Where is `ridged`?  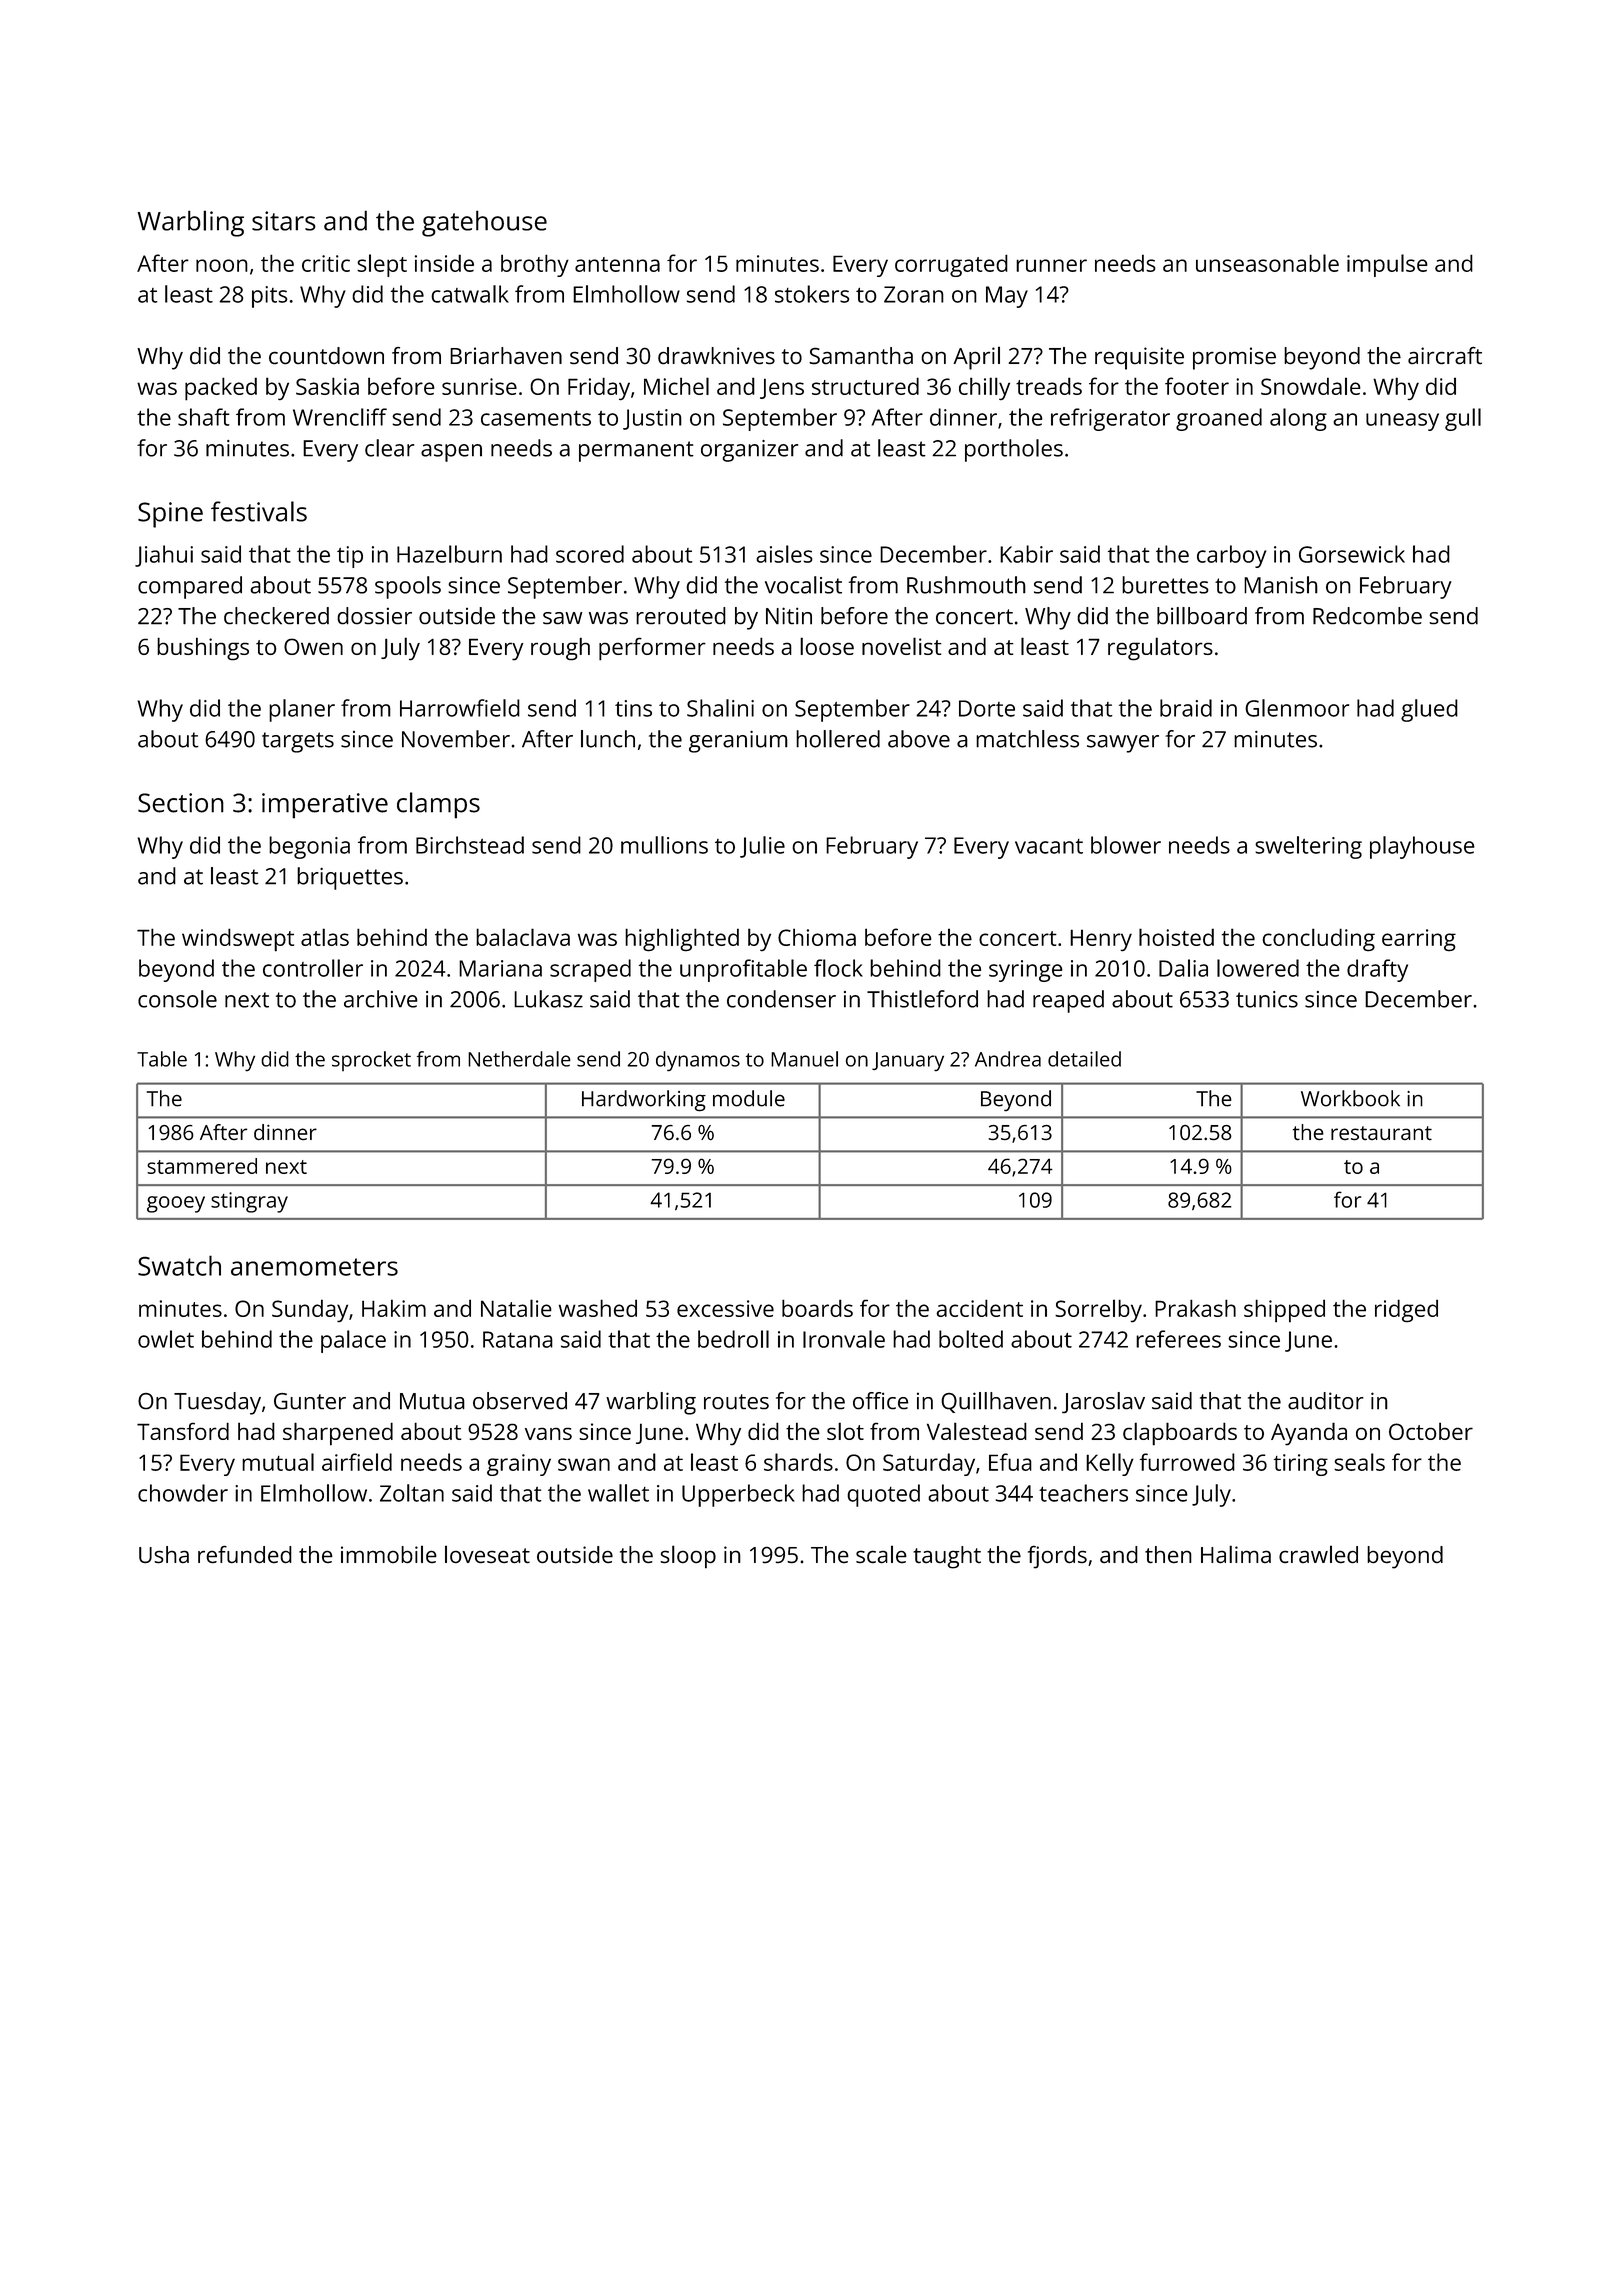
ridged is located at coordinates (1406, 1310).
